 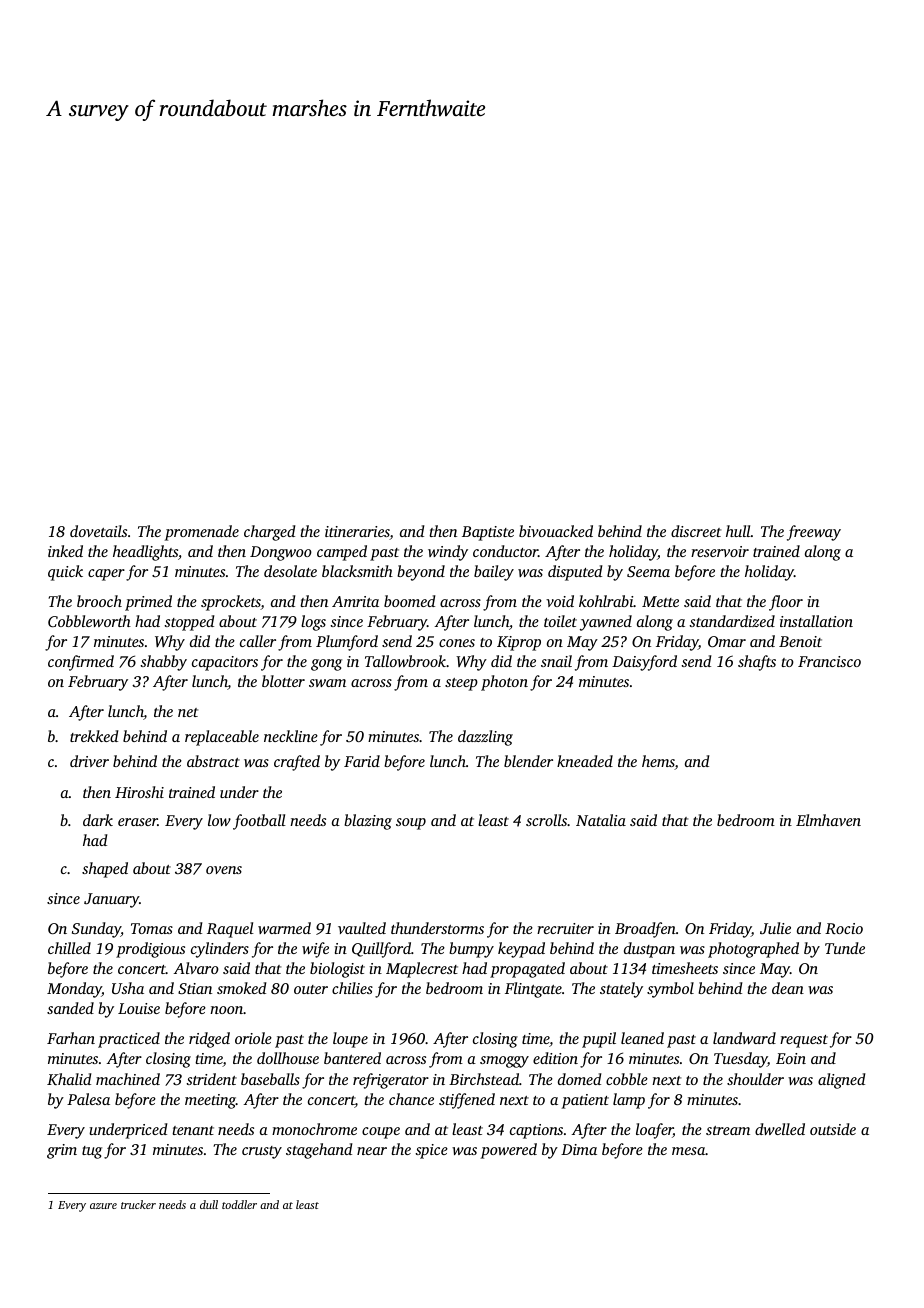 What do you see at coordinates (368, 822) in the image?
I see `blazing` at bounding box center [368, 822].
